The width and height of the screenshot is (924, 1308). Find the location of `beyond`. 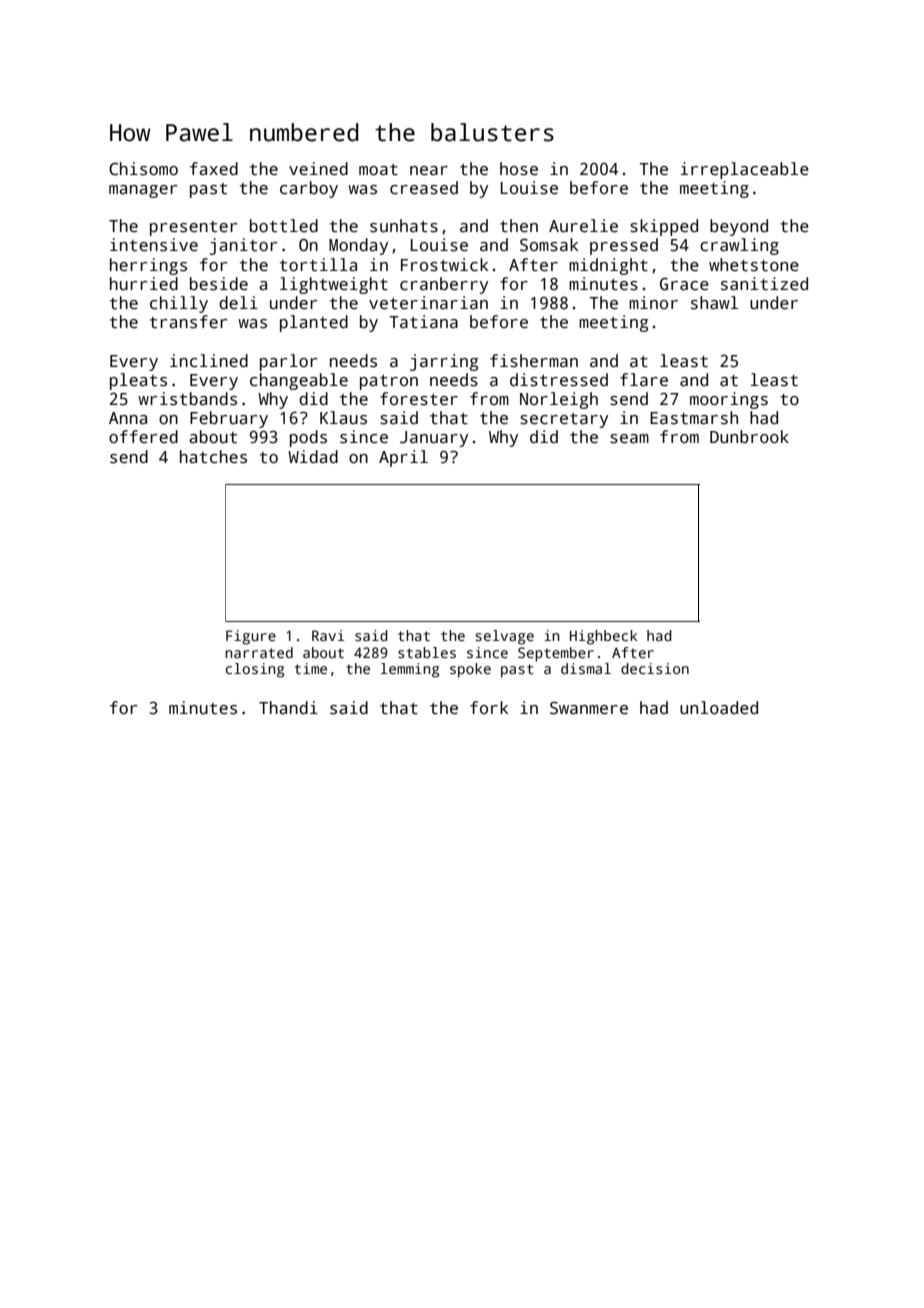

beyond is located at coordinates (739, 227).
